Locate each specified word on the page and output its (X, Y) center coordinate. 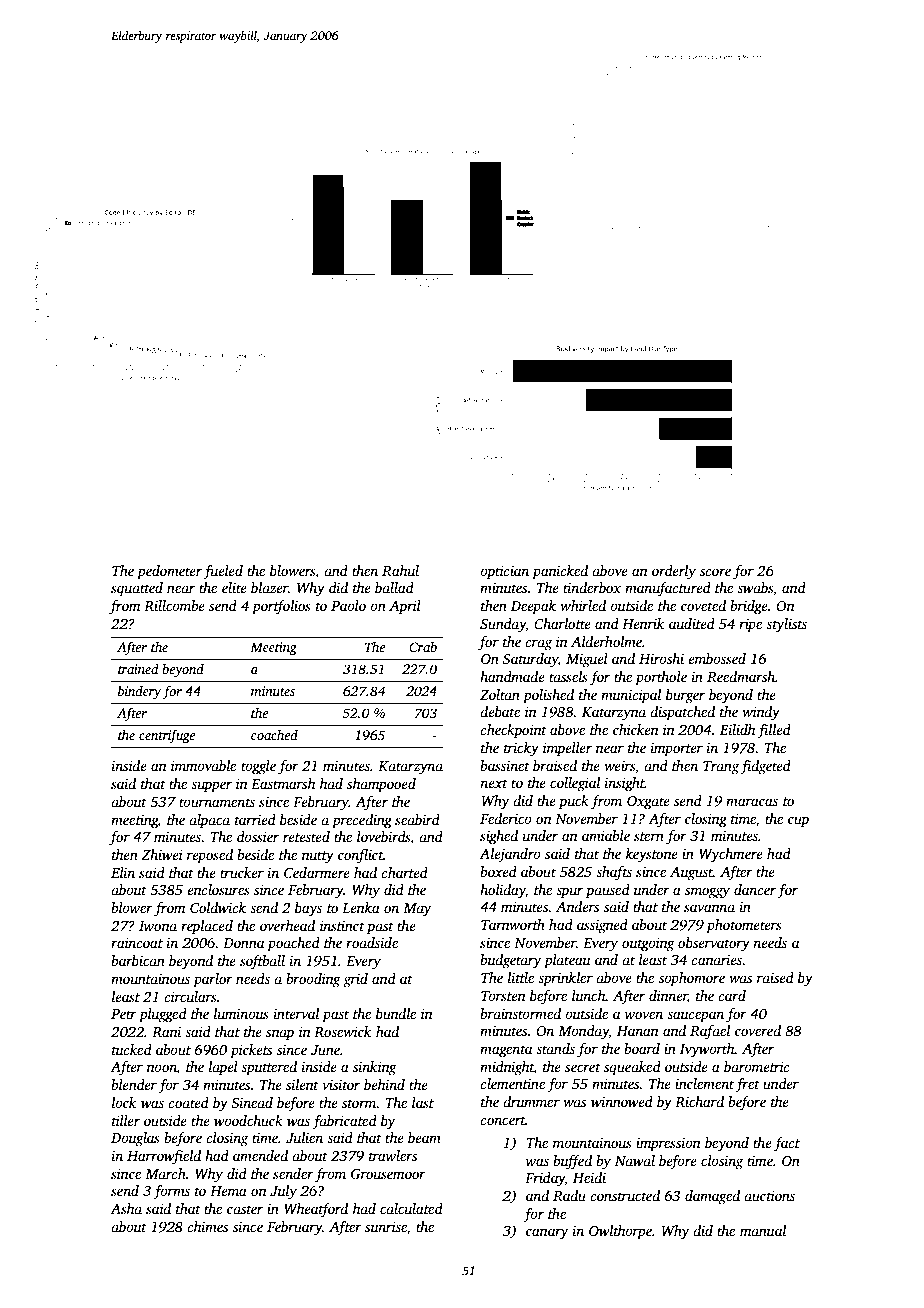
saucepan (695, 1017)
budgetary (510, 961)
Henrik (643, 623)
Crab (423, 647)
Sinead (252, 1102)
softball (262, 962)
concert (503, 1120)
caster (245, 1209)
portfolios (281, 607)
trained (138, 668)
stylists (786, 625)
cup (798, 822)
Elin (123, 872)
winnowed (622, 1101)
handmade (512, 676)
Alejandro (510, 855)
